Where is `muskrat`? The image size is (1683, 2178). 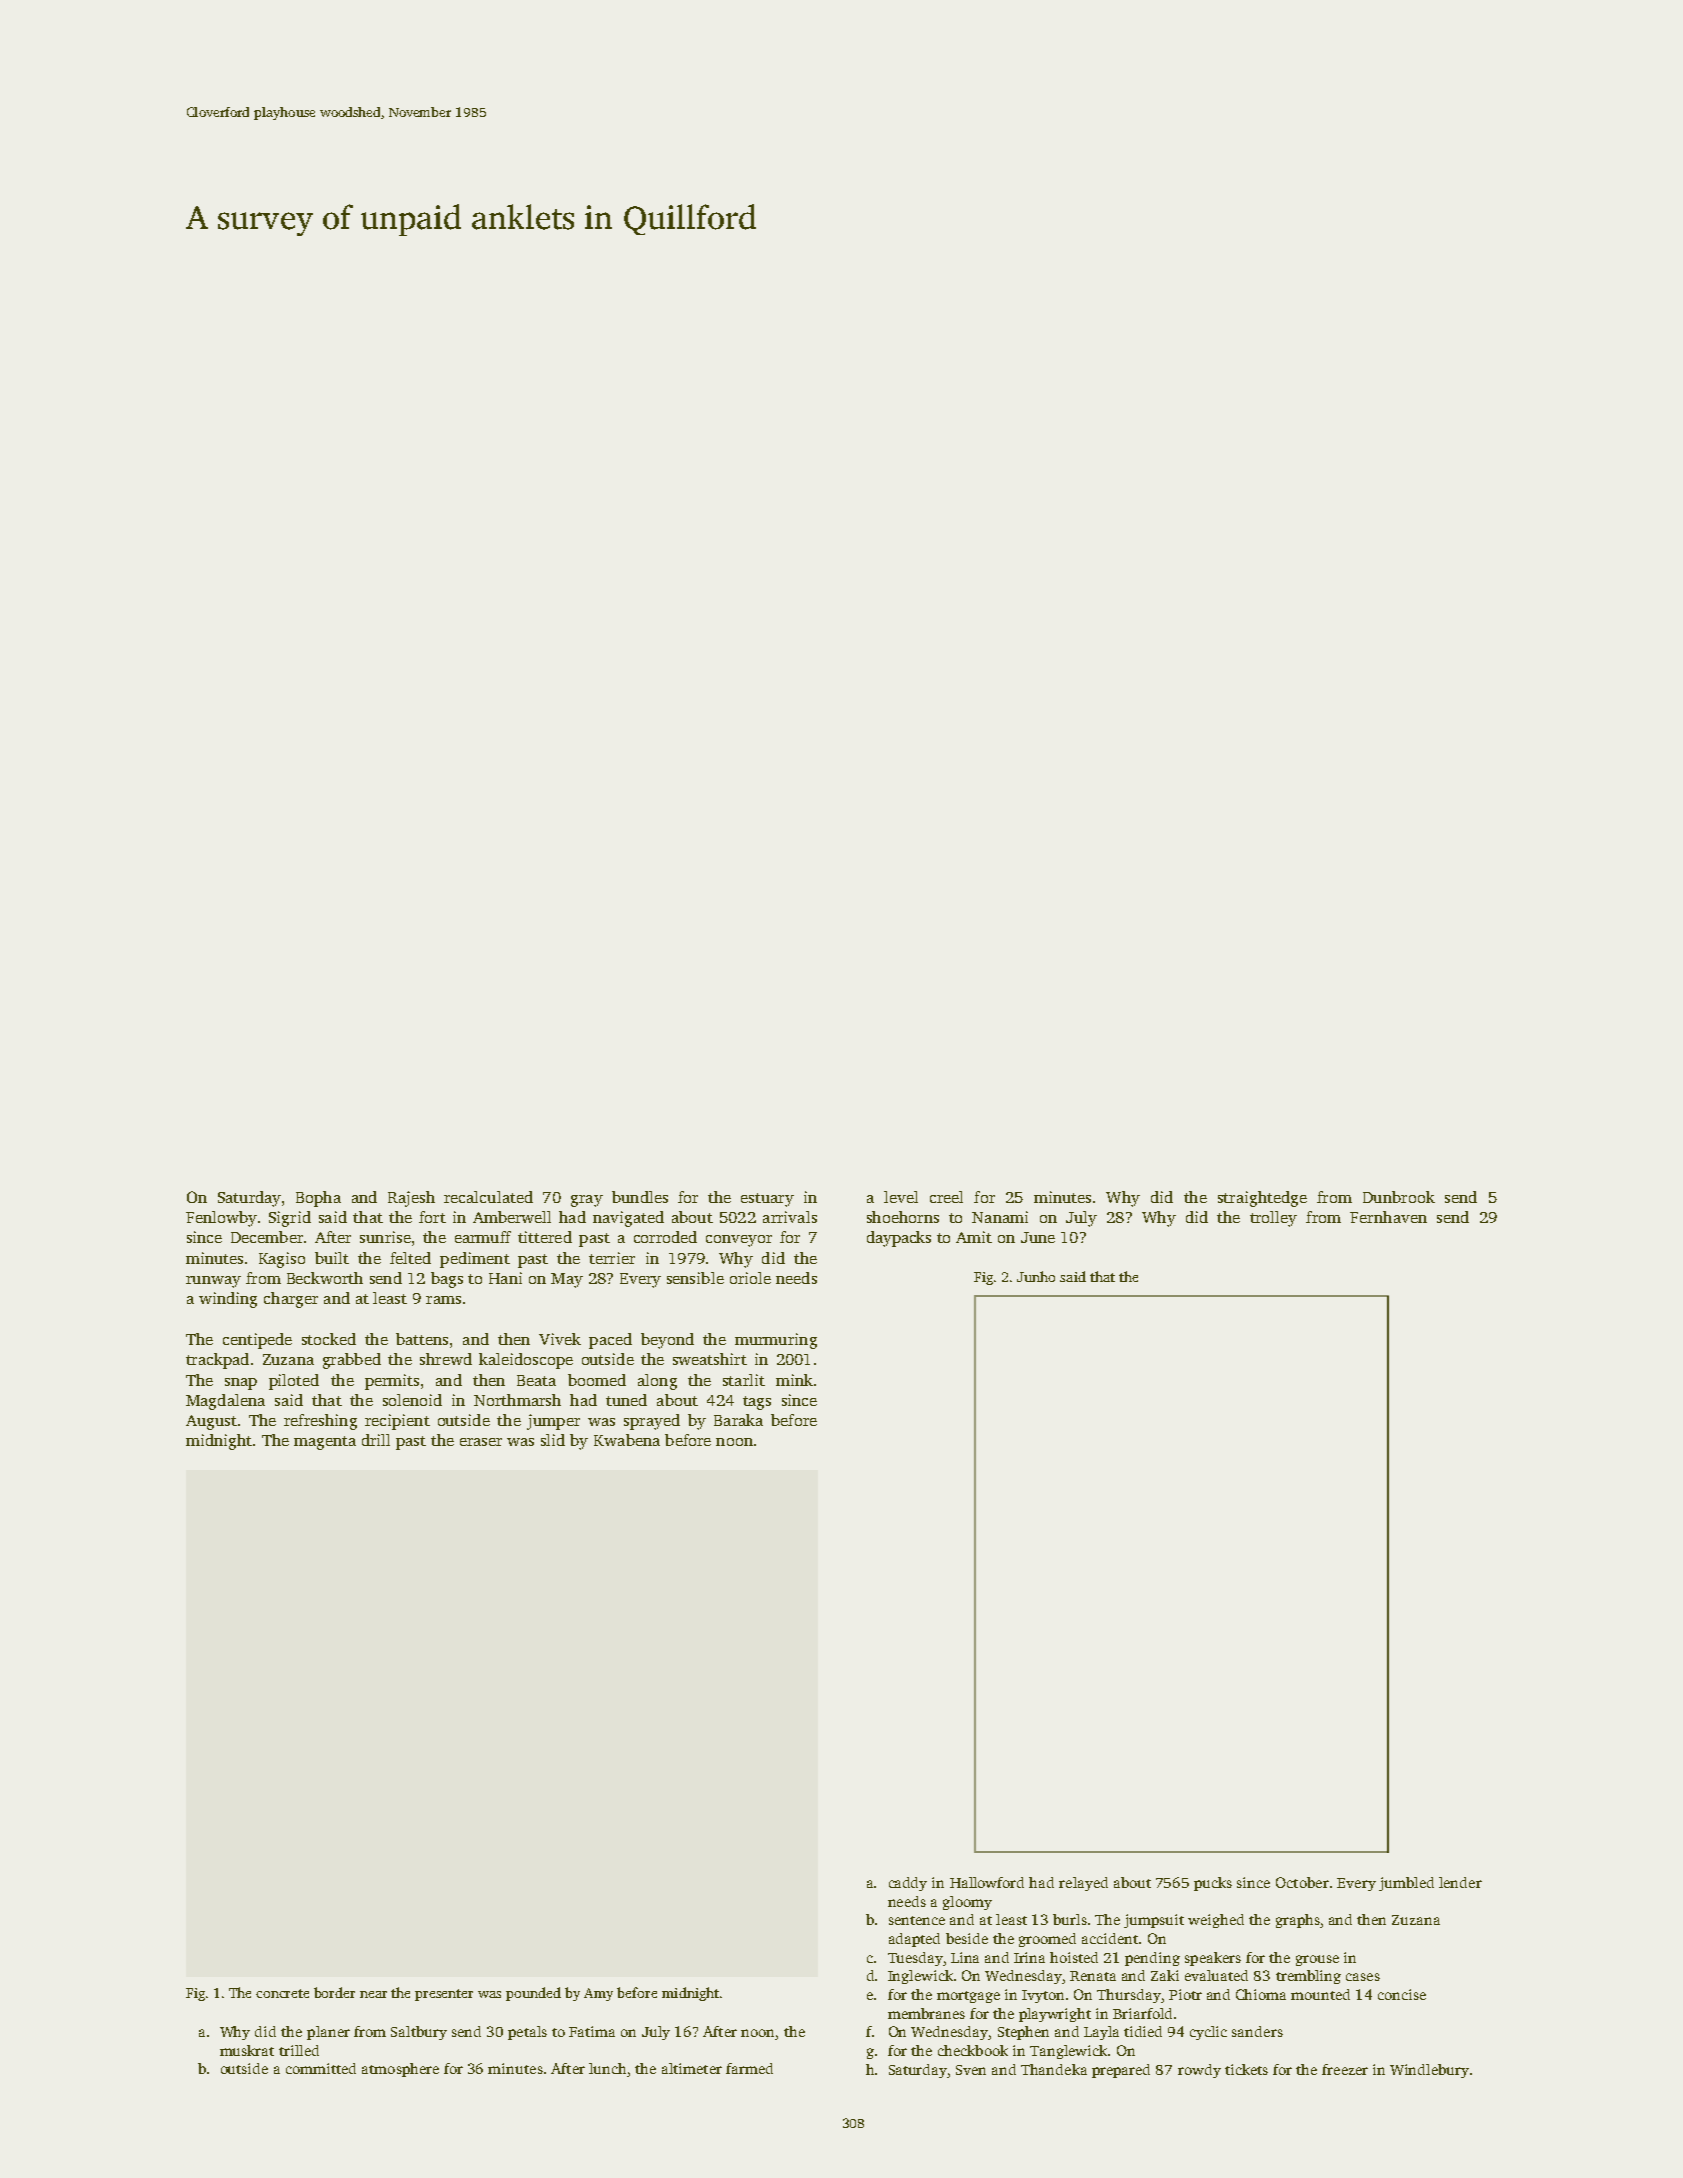
muskrat is located at coordinates (247, 2050).
